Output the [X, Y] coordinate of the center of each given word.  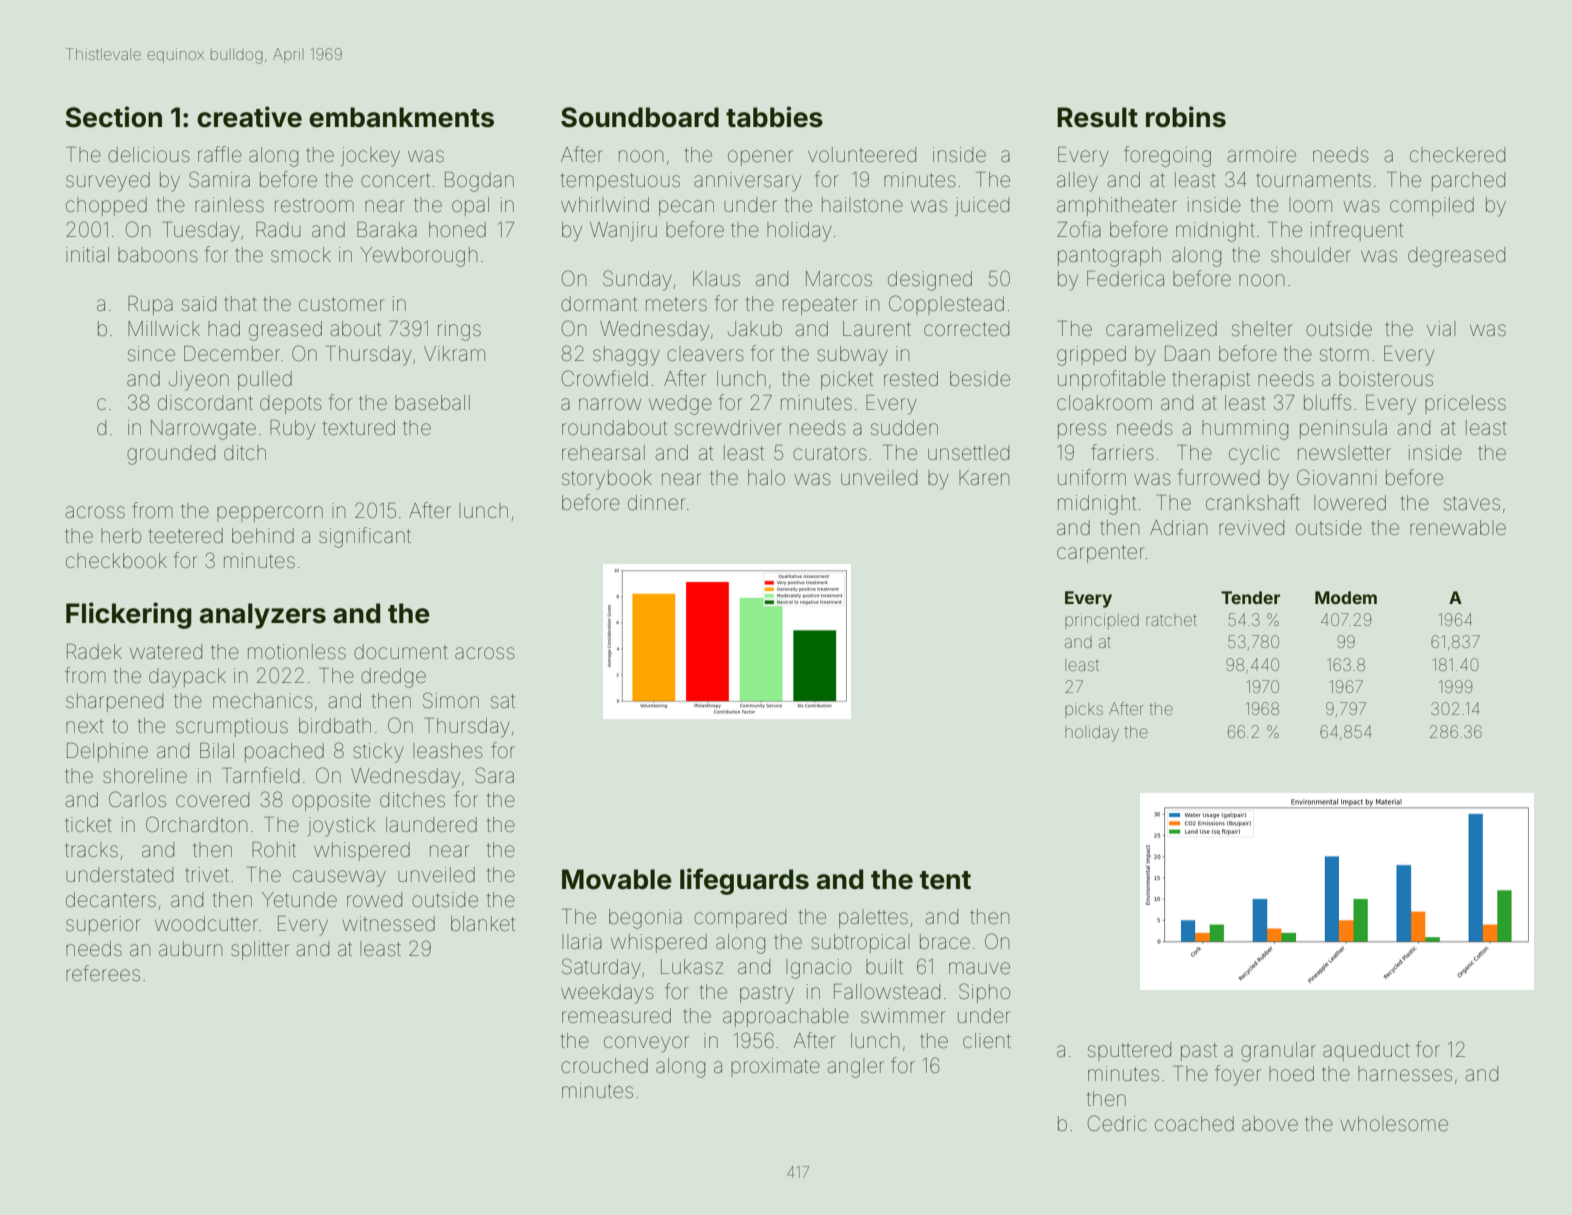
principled [1102, 621]
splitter [260, 950]
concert [395, 180]
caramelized [1161, 329]
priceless [1465, 404]
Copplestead [946, 305]
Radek [94, 652]
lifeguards [744, 881]
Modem [1346, 597]
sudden [904, 428]
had [224, 328]
